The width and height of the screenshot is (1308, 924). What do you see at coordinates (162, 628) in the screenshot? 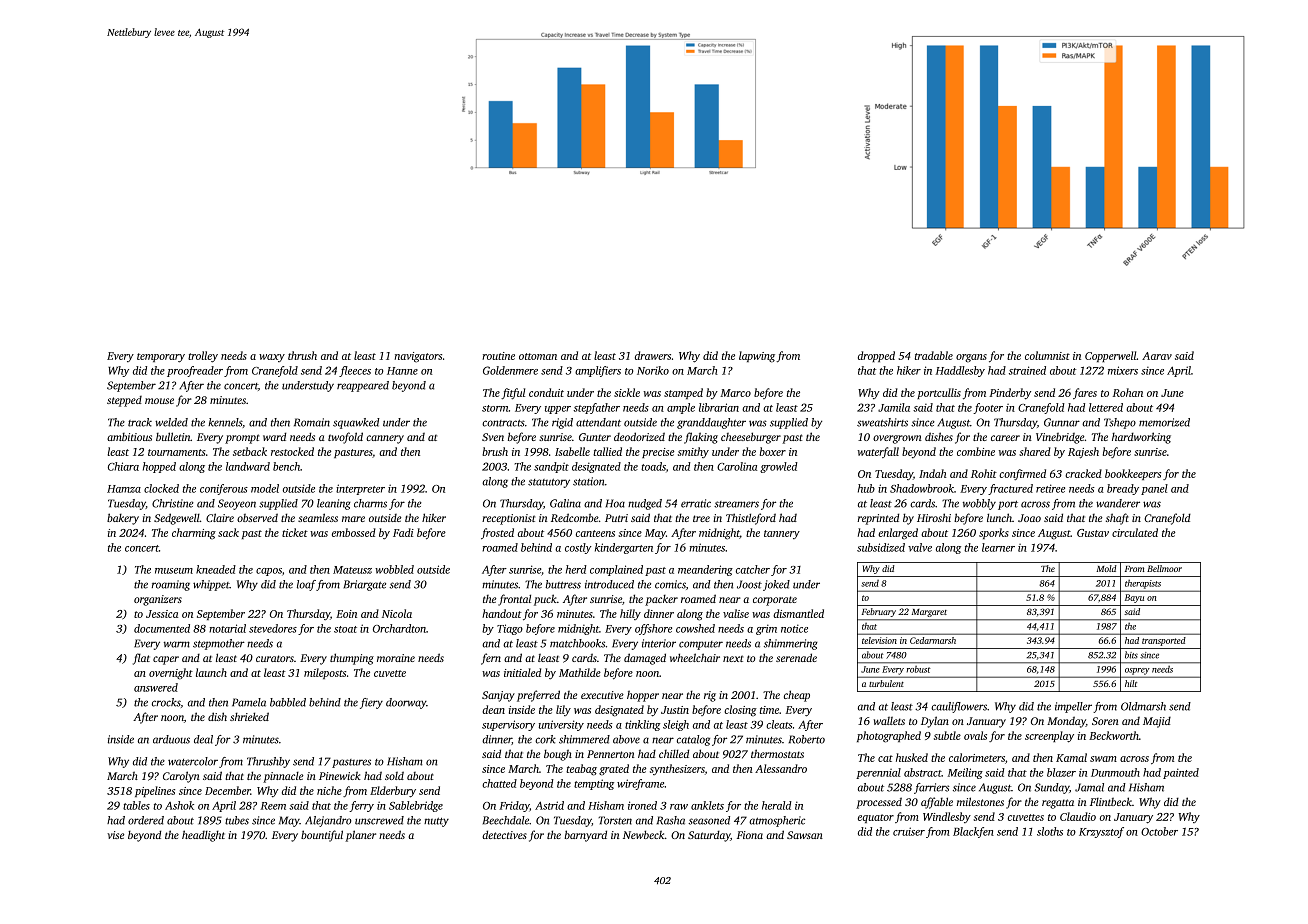
I see `documented` at bounding box center [162, 628].
